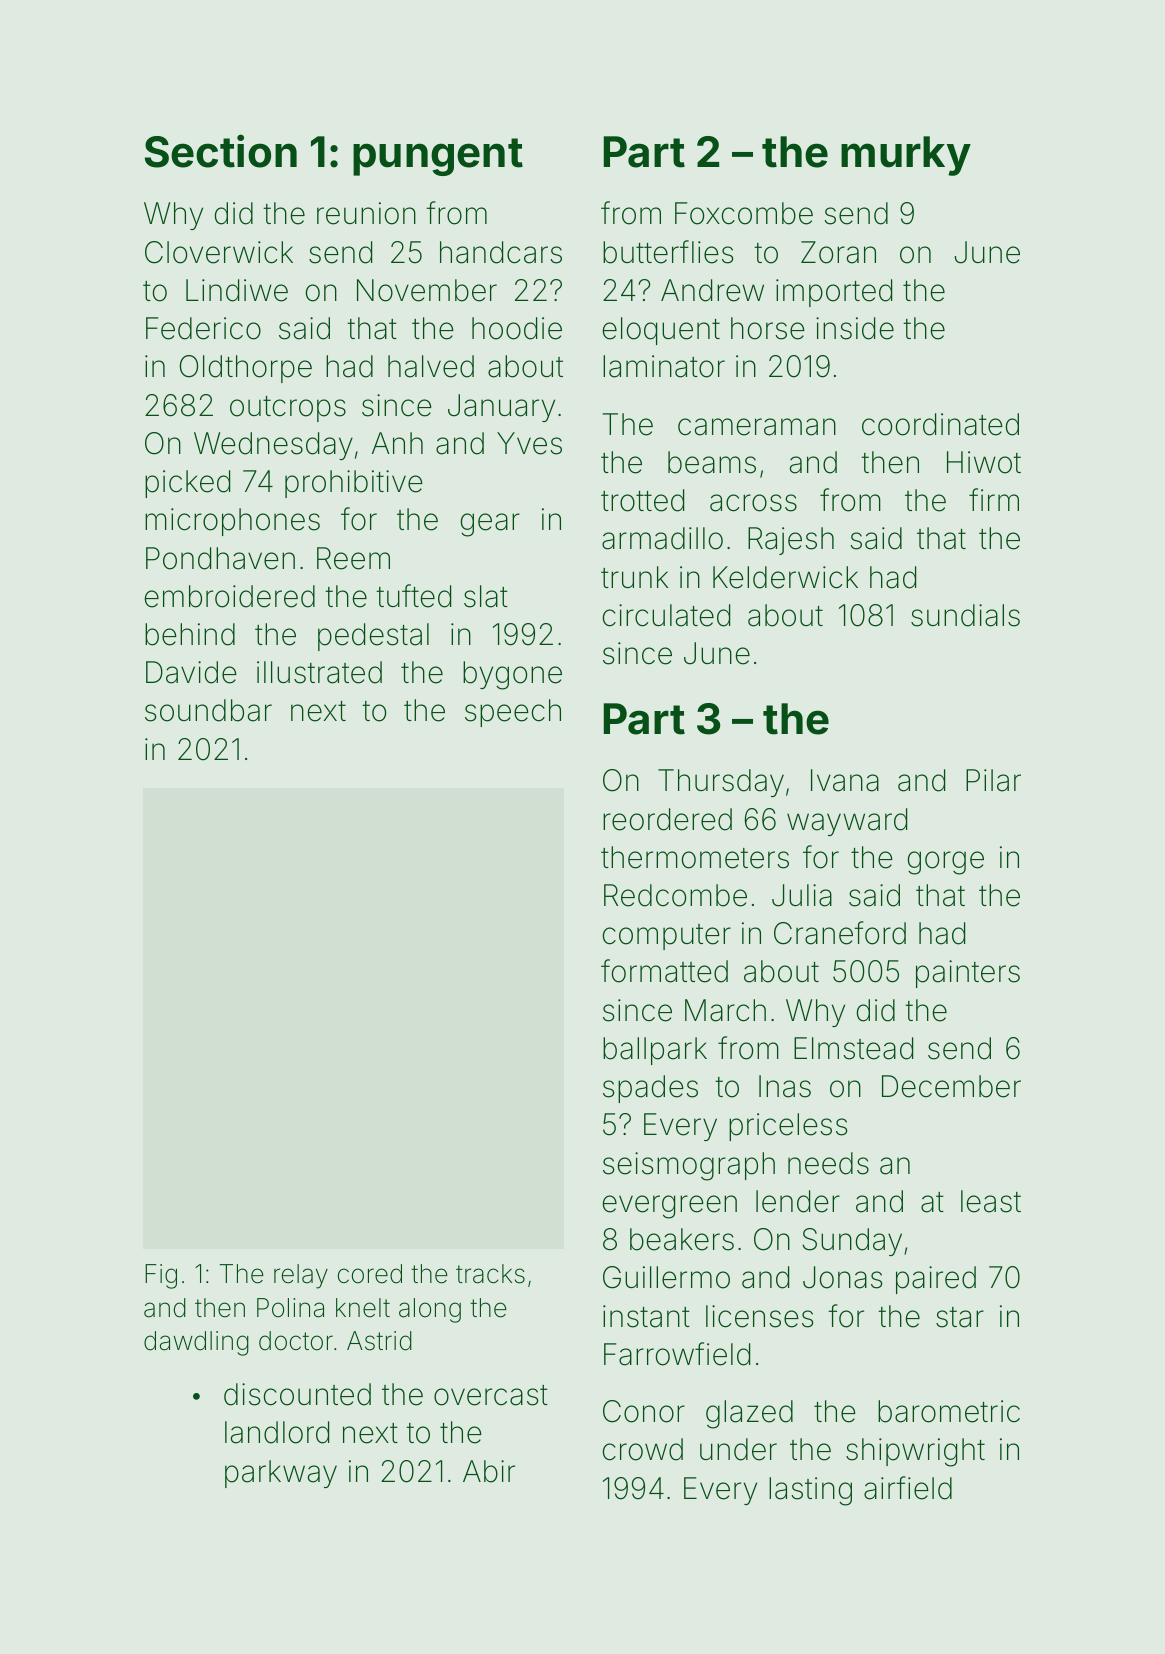 This screenshot has width=1165, height=1654. Describe the element at coordinates (965, 615) in the screenshot. I see `sundials` at that location.
